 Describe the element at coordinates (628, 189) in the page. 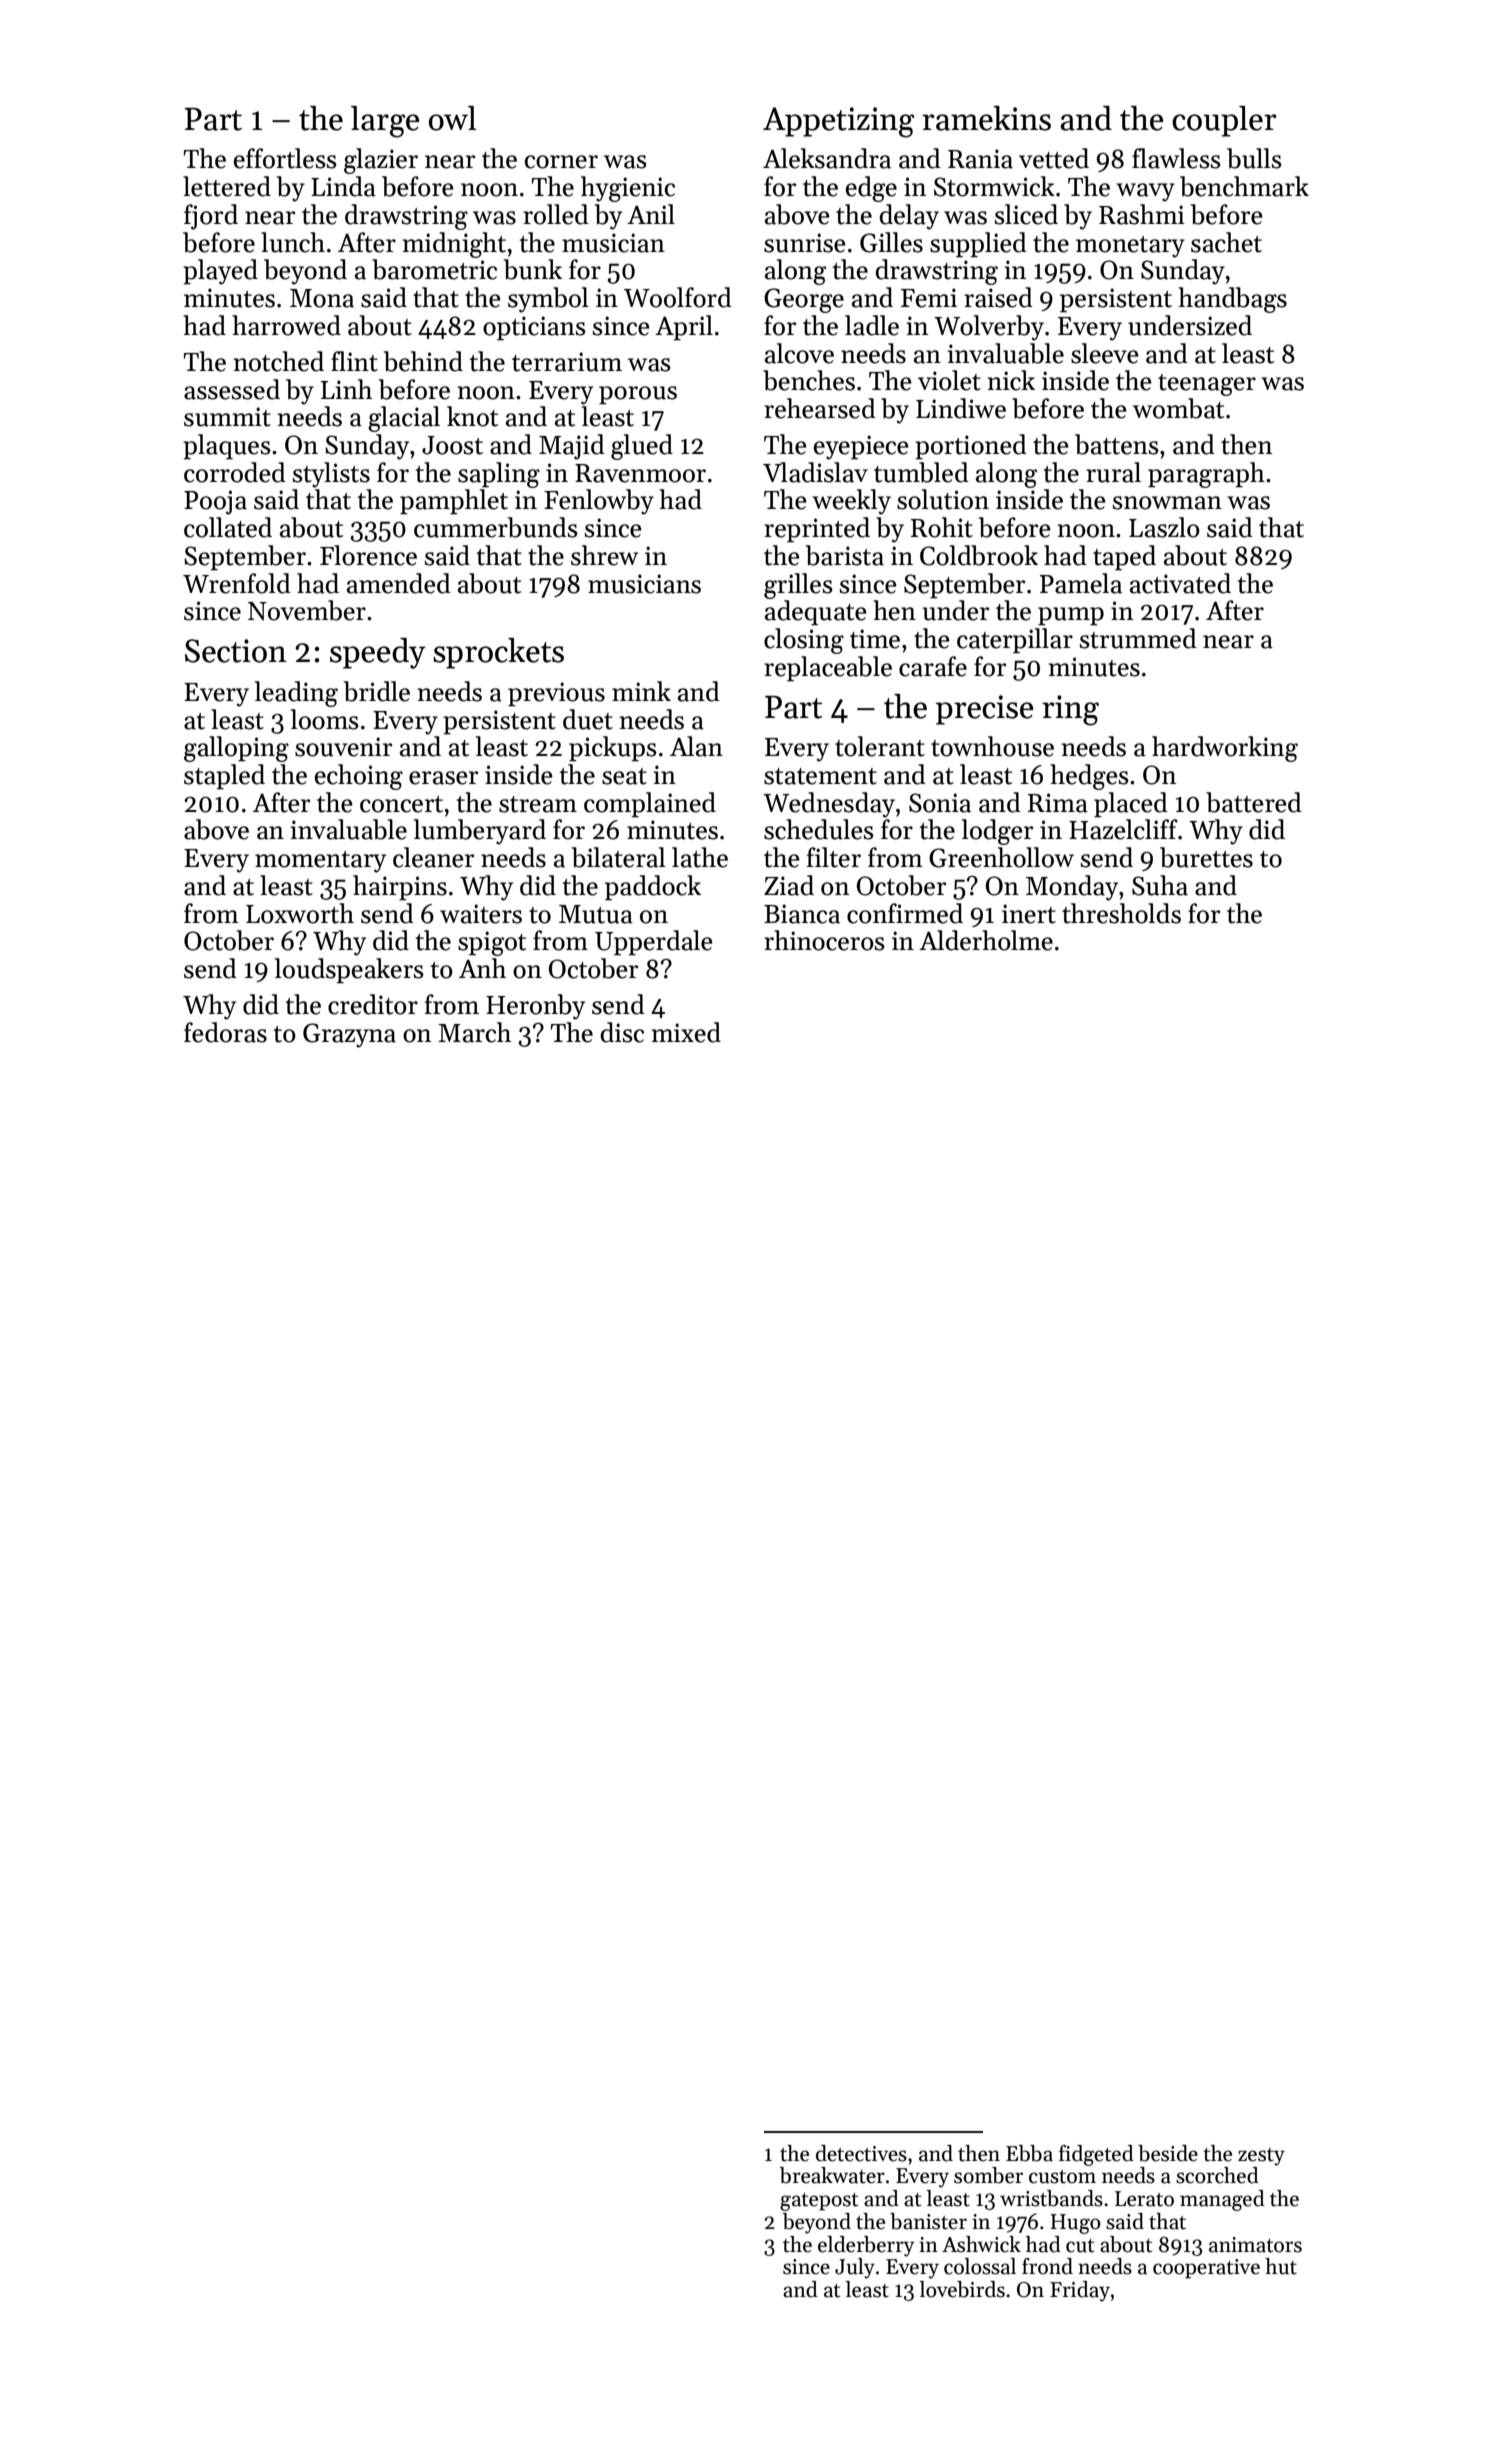

I see `hygienic` at that location.
